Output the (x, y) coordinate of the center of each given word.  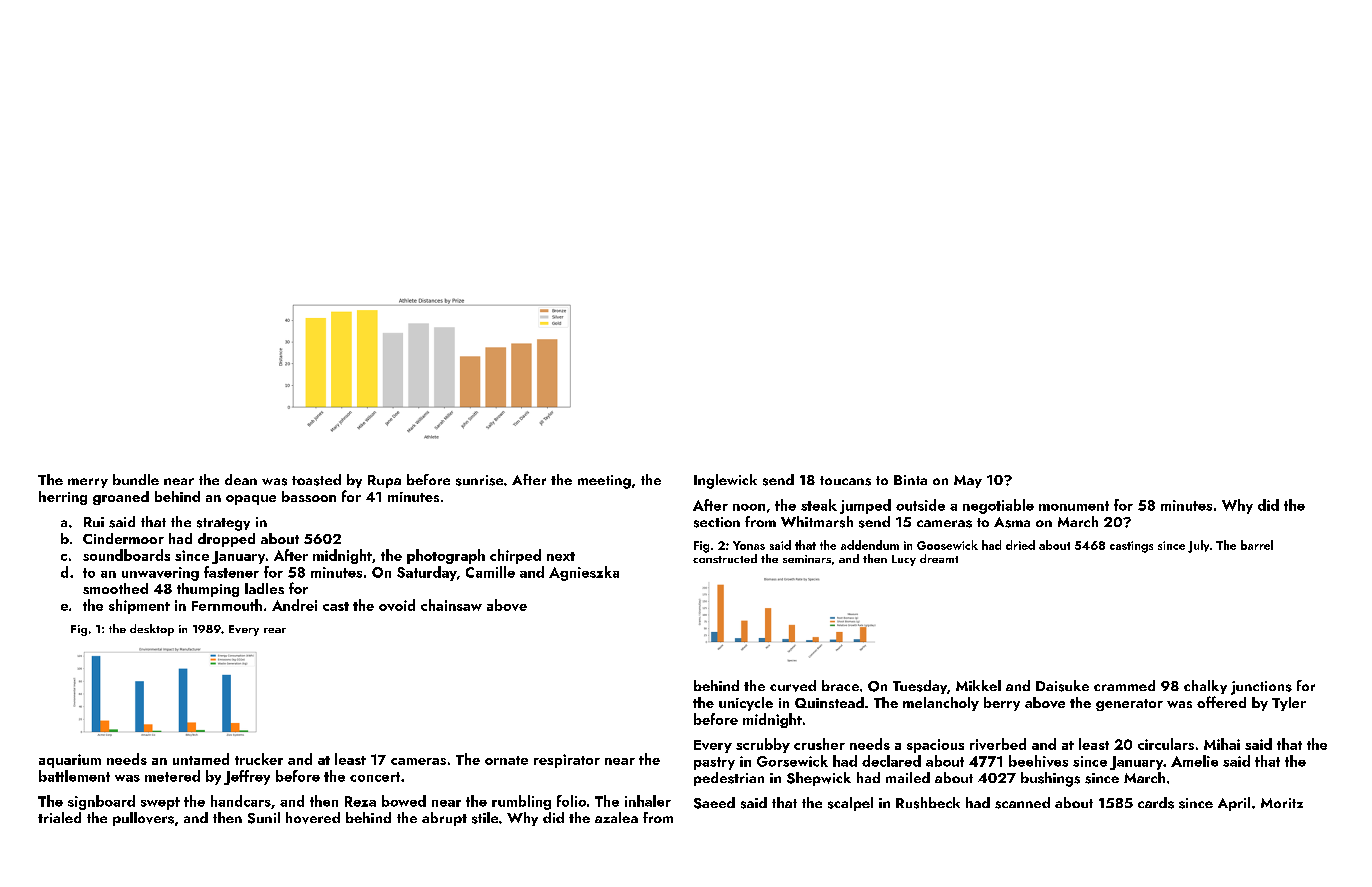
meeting (604, 482)
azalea (616, 817)
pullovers (143, 819)
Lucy (904, 560)
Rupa (384, 481)
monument (1074, 506)
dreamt (939, 558)
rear (275, 630)
